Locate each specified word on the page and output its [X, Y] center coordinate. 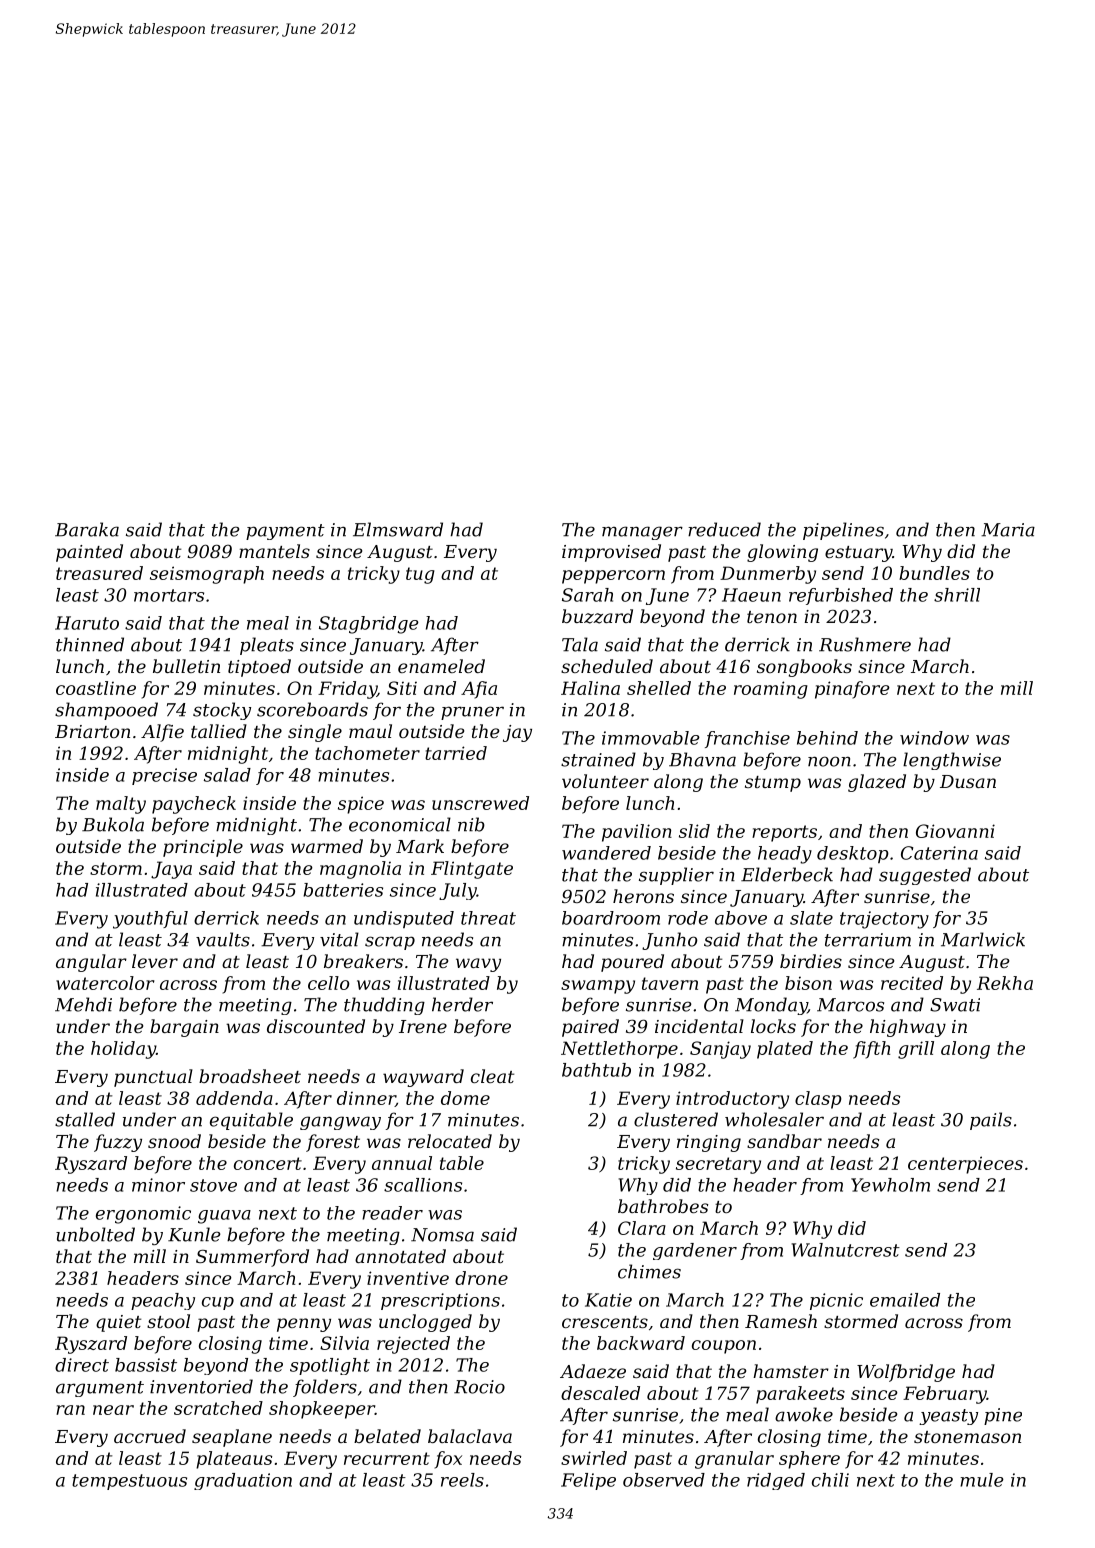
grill [916, 1050]
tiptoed [259, 668]
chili [830, 1480]
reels [462, 1480]
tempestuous [129, 1482]
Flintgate [472, 870]
